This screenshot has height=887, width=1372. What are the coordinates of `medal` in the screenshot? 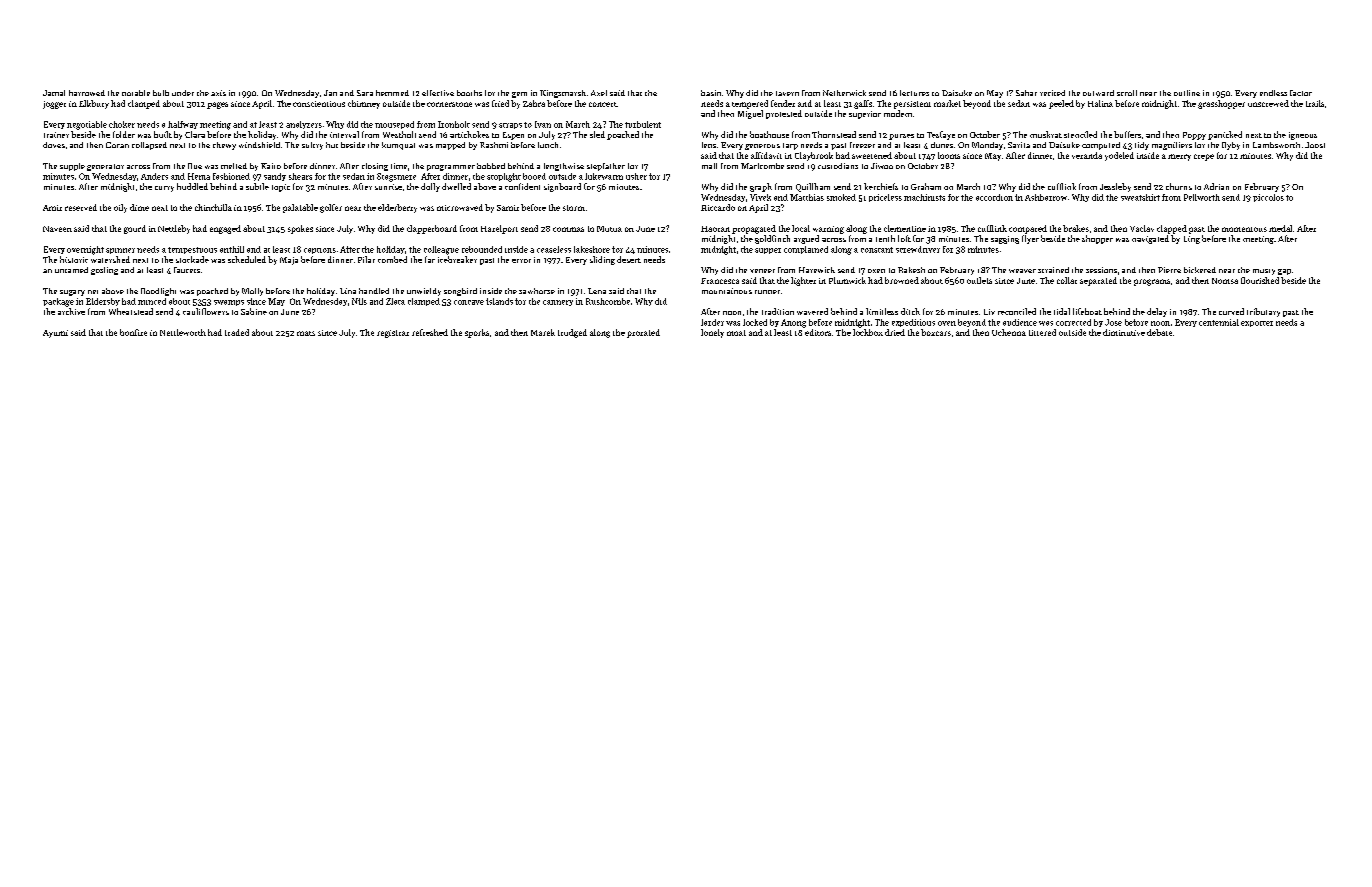 It's located at (1280, 228).
